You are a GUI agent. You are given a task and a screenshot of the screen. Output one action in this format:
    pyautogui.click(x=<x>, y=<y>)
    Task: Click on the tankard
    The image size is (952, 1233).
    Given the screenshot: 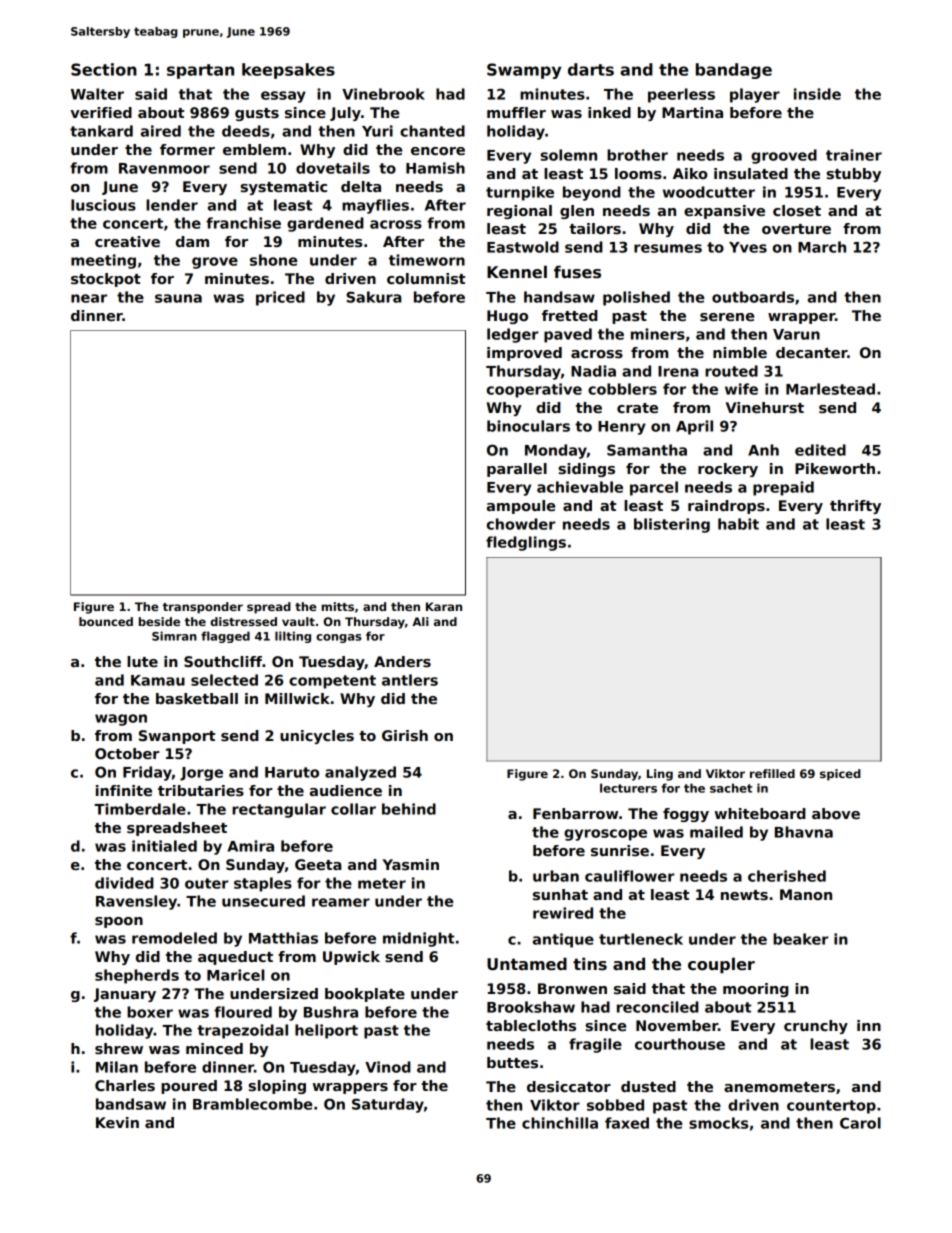 What is the action you would take?
    pyautogui.click(x=101, y=131)
